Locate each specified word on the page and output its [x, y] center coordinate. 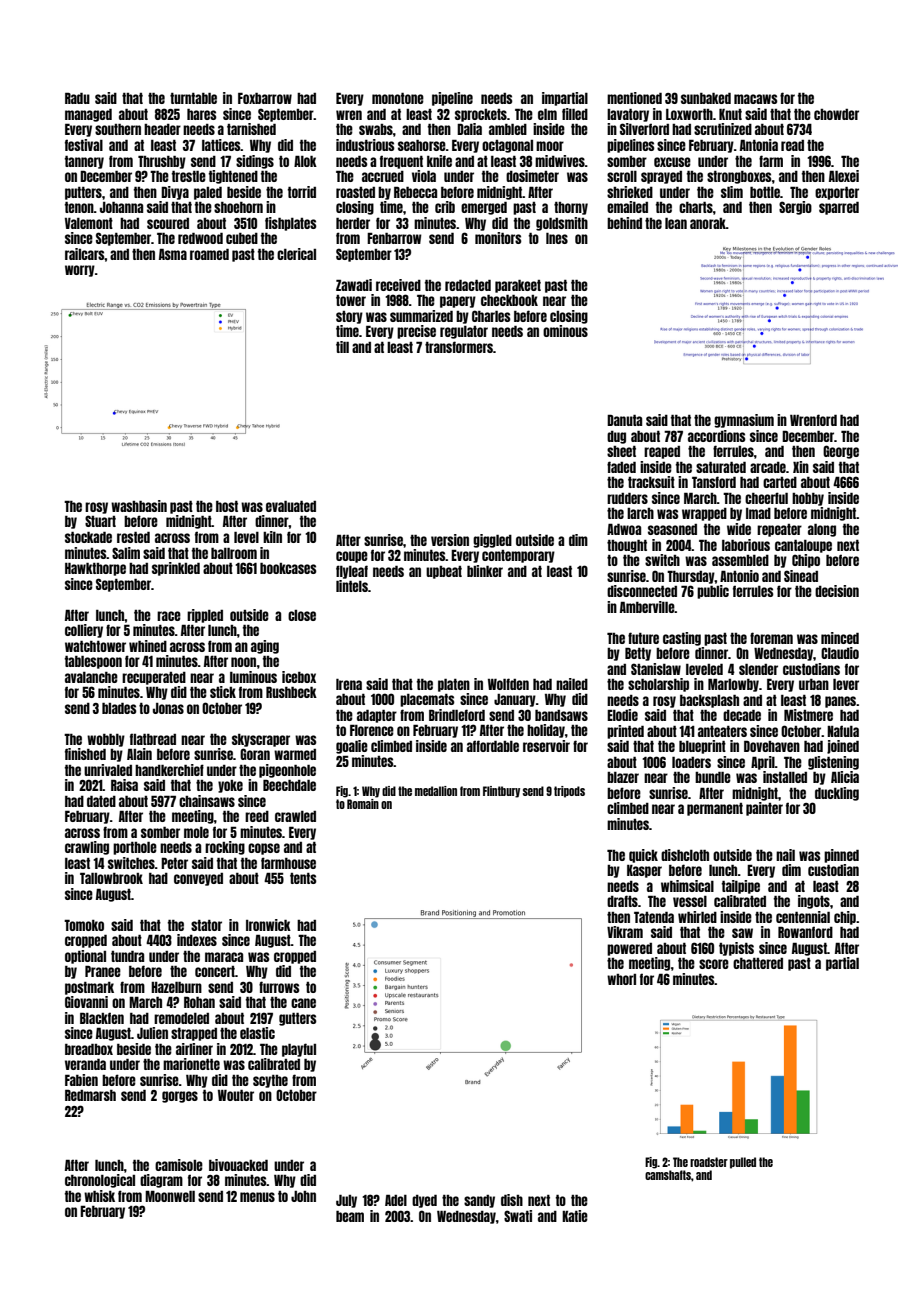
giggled [492, 541]
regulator [464, 332]
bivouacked [238, 1165]
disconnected [642, 591]
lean [676, 223]
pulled [743, 1163]
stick [223, 692]
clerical [296, 254]
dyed [424, 1201]
